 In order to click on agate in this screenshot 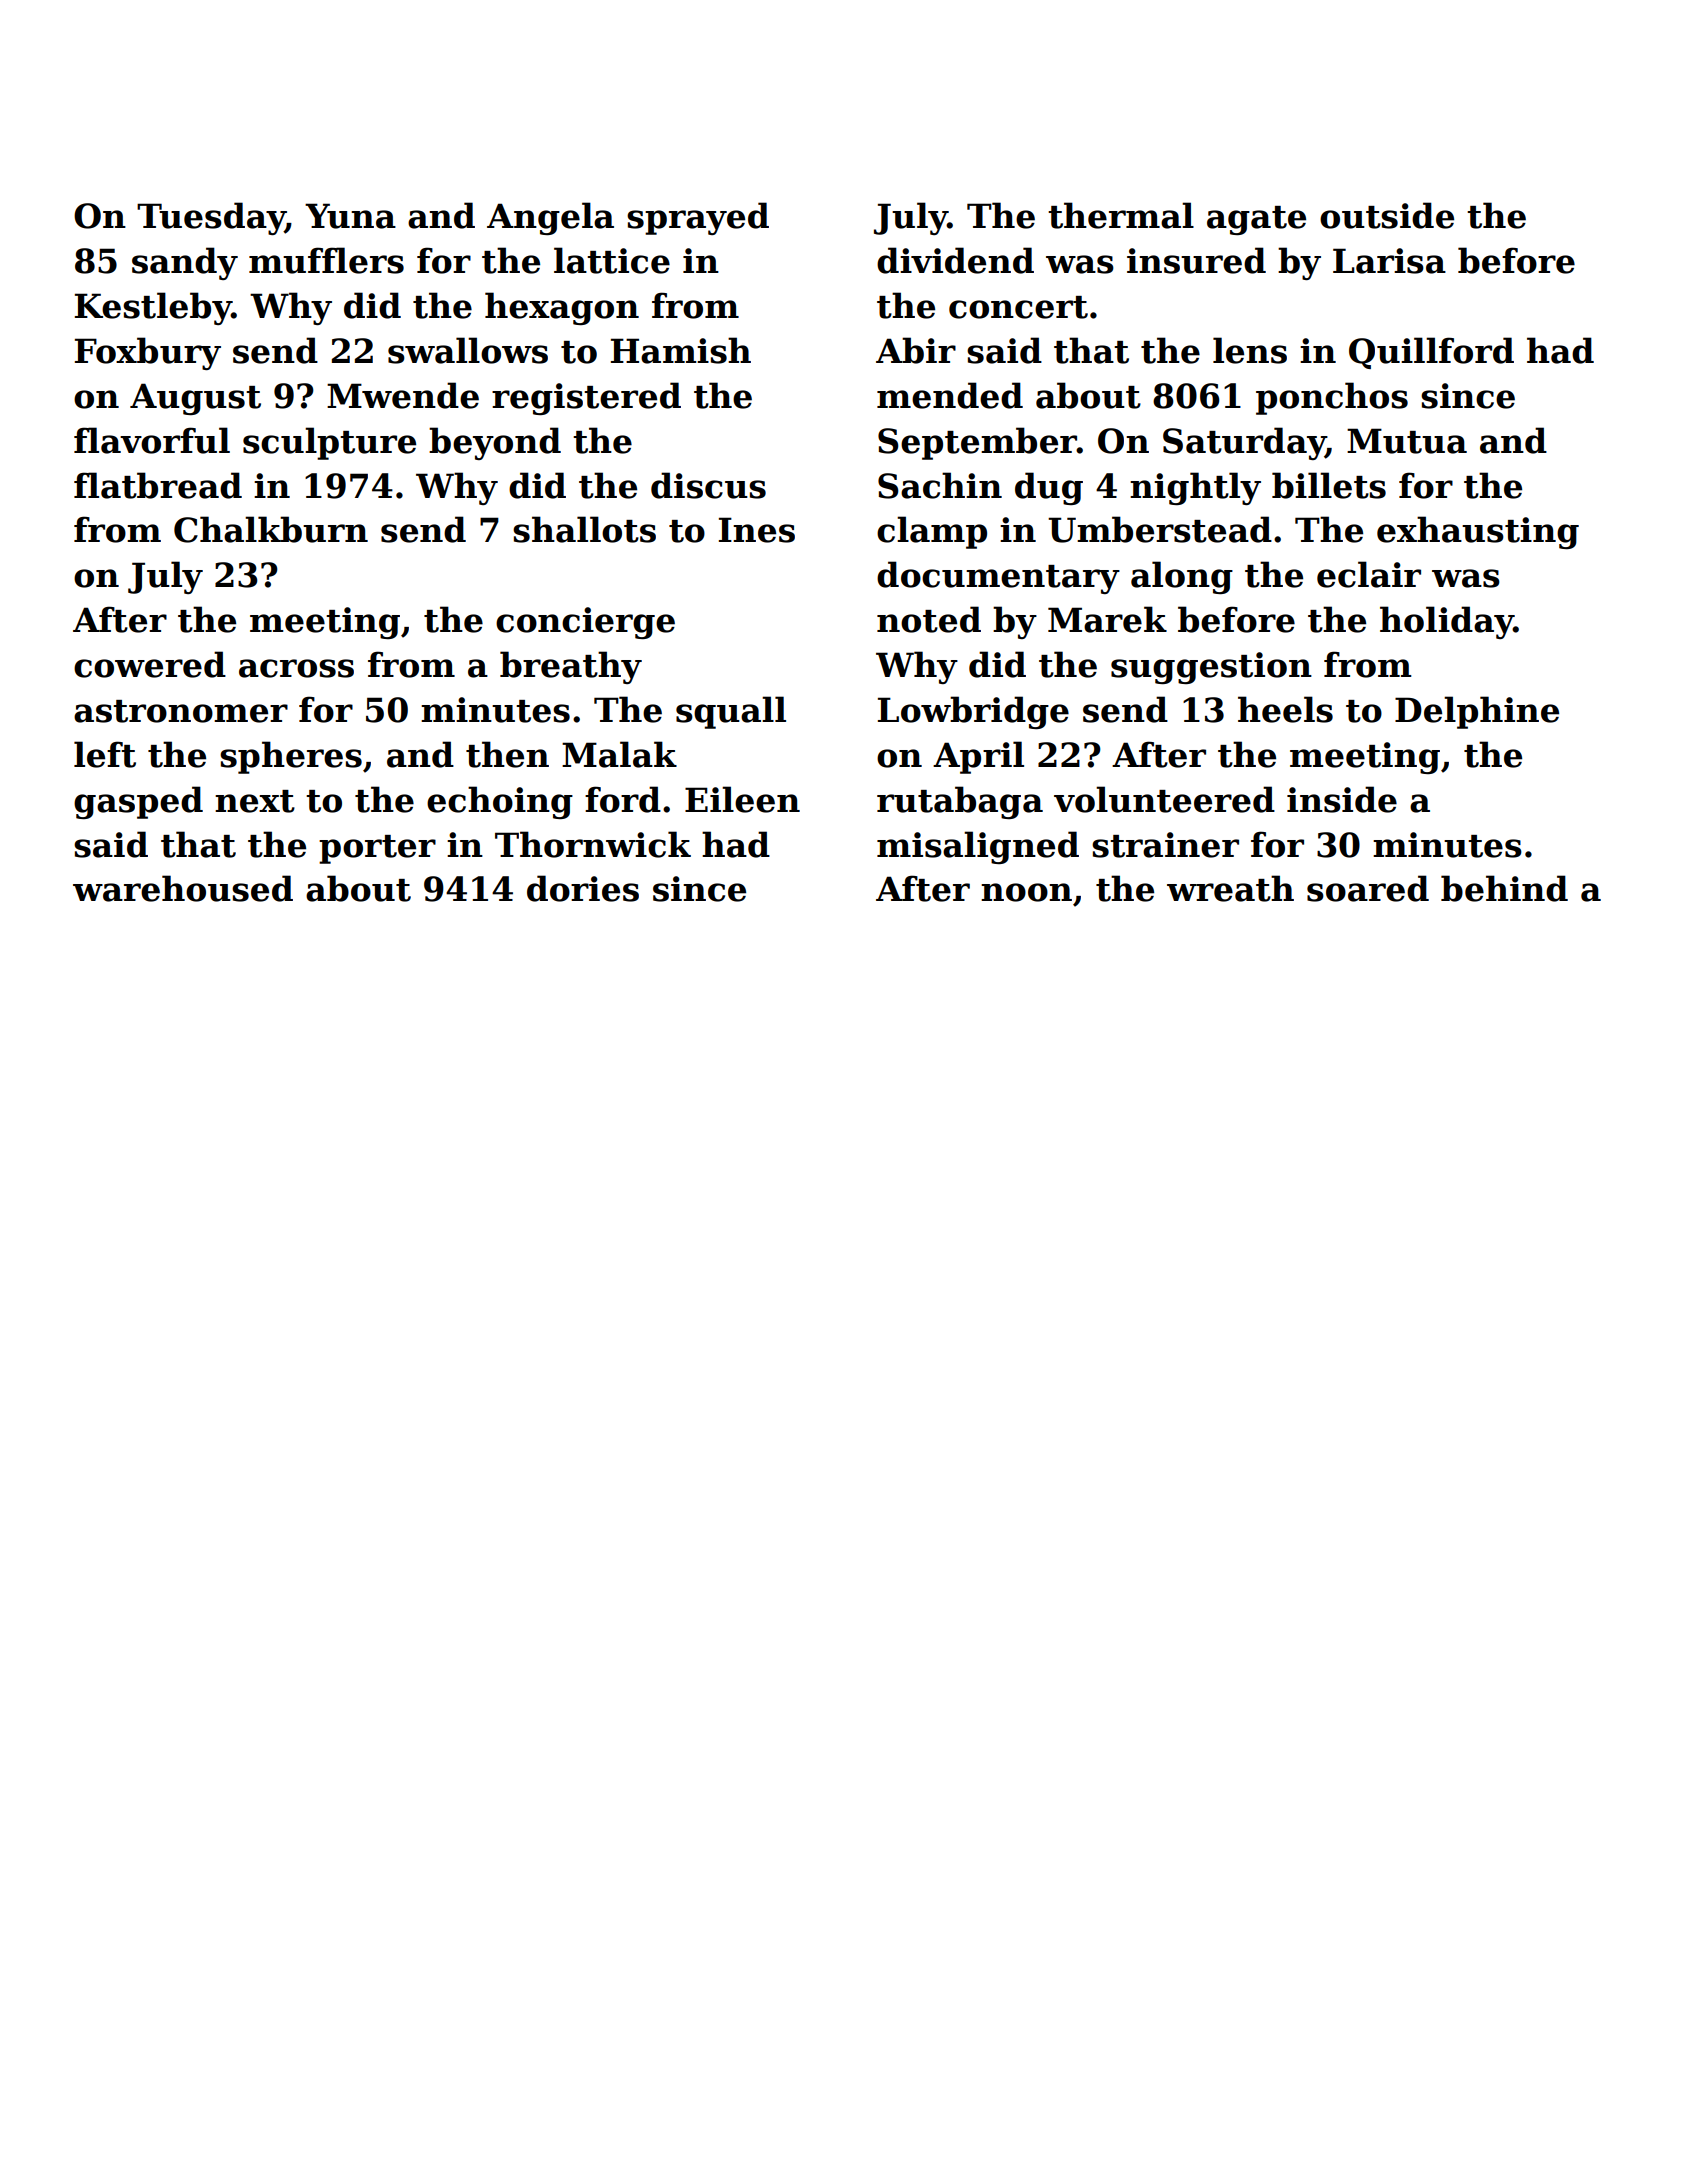, I will do `click(1256, 220)`.
